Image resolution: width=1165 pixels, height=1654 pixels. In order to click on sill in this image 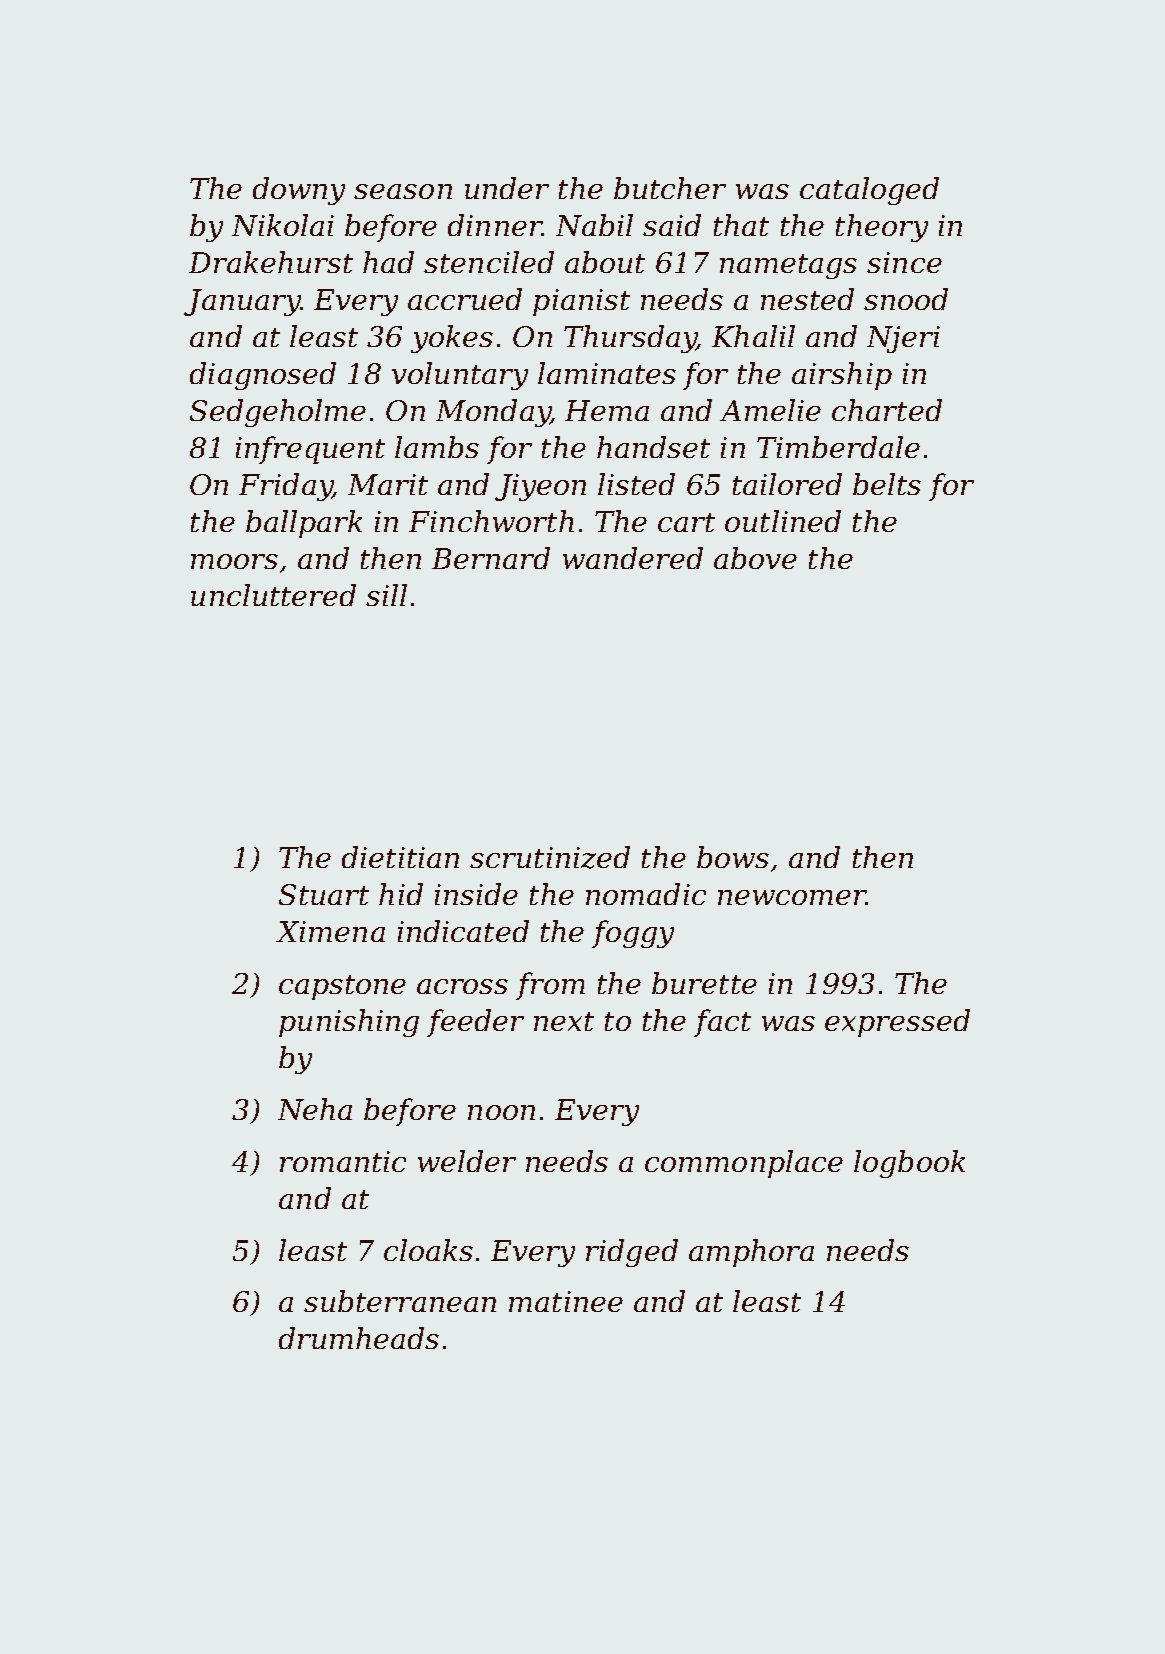, I will do `click(386, 595)`.
